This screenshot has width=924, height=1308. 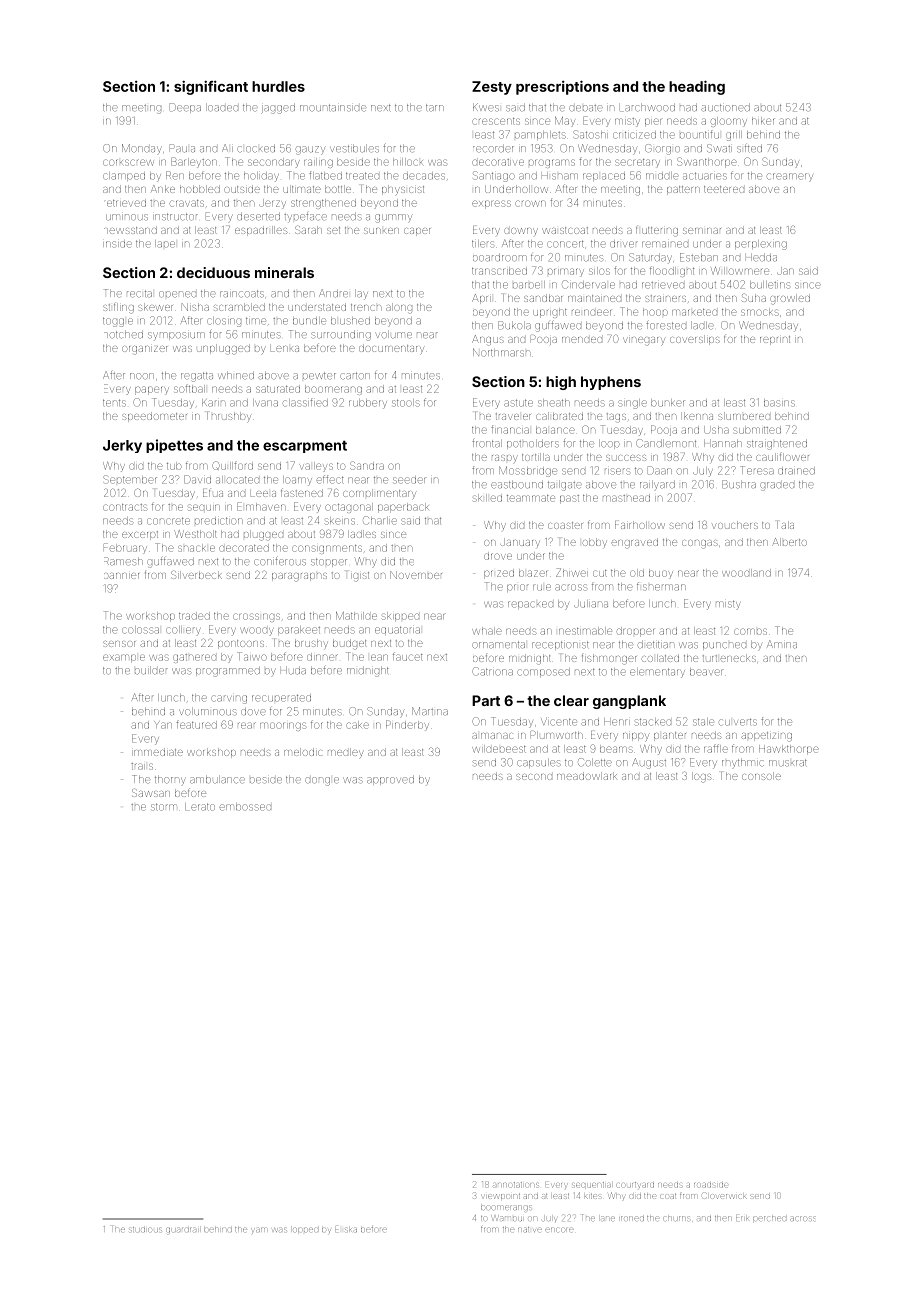 What do you see at coordinates (782, 644) in the screenshot?
I see `Amina` at bounding box center [782, 644].
